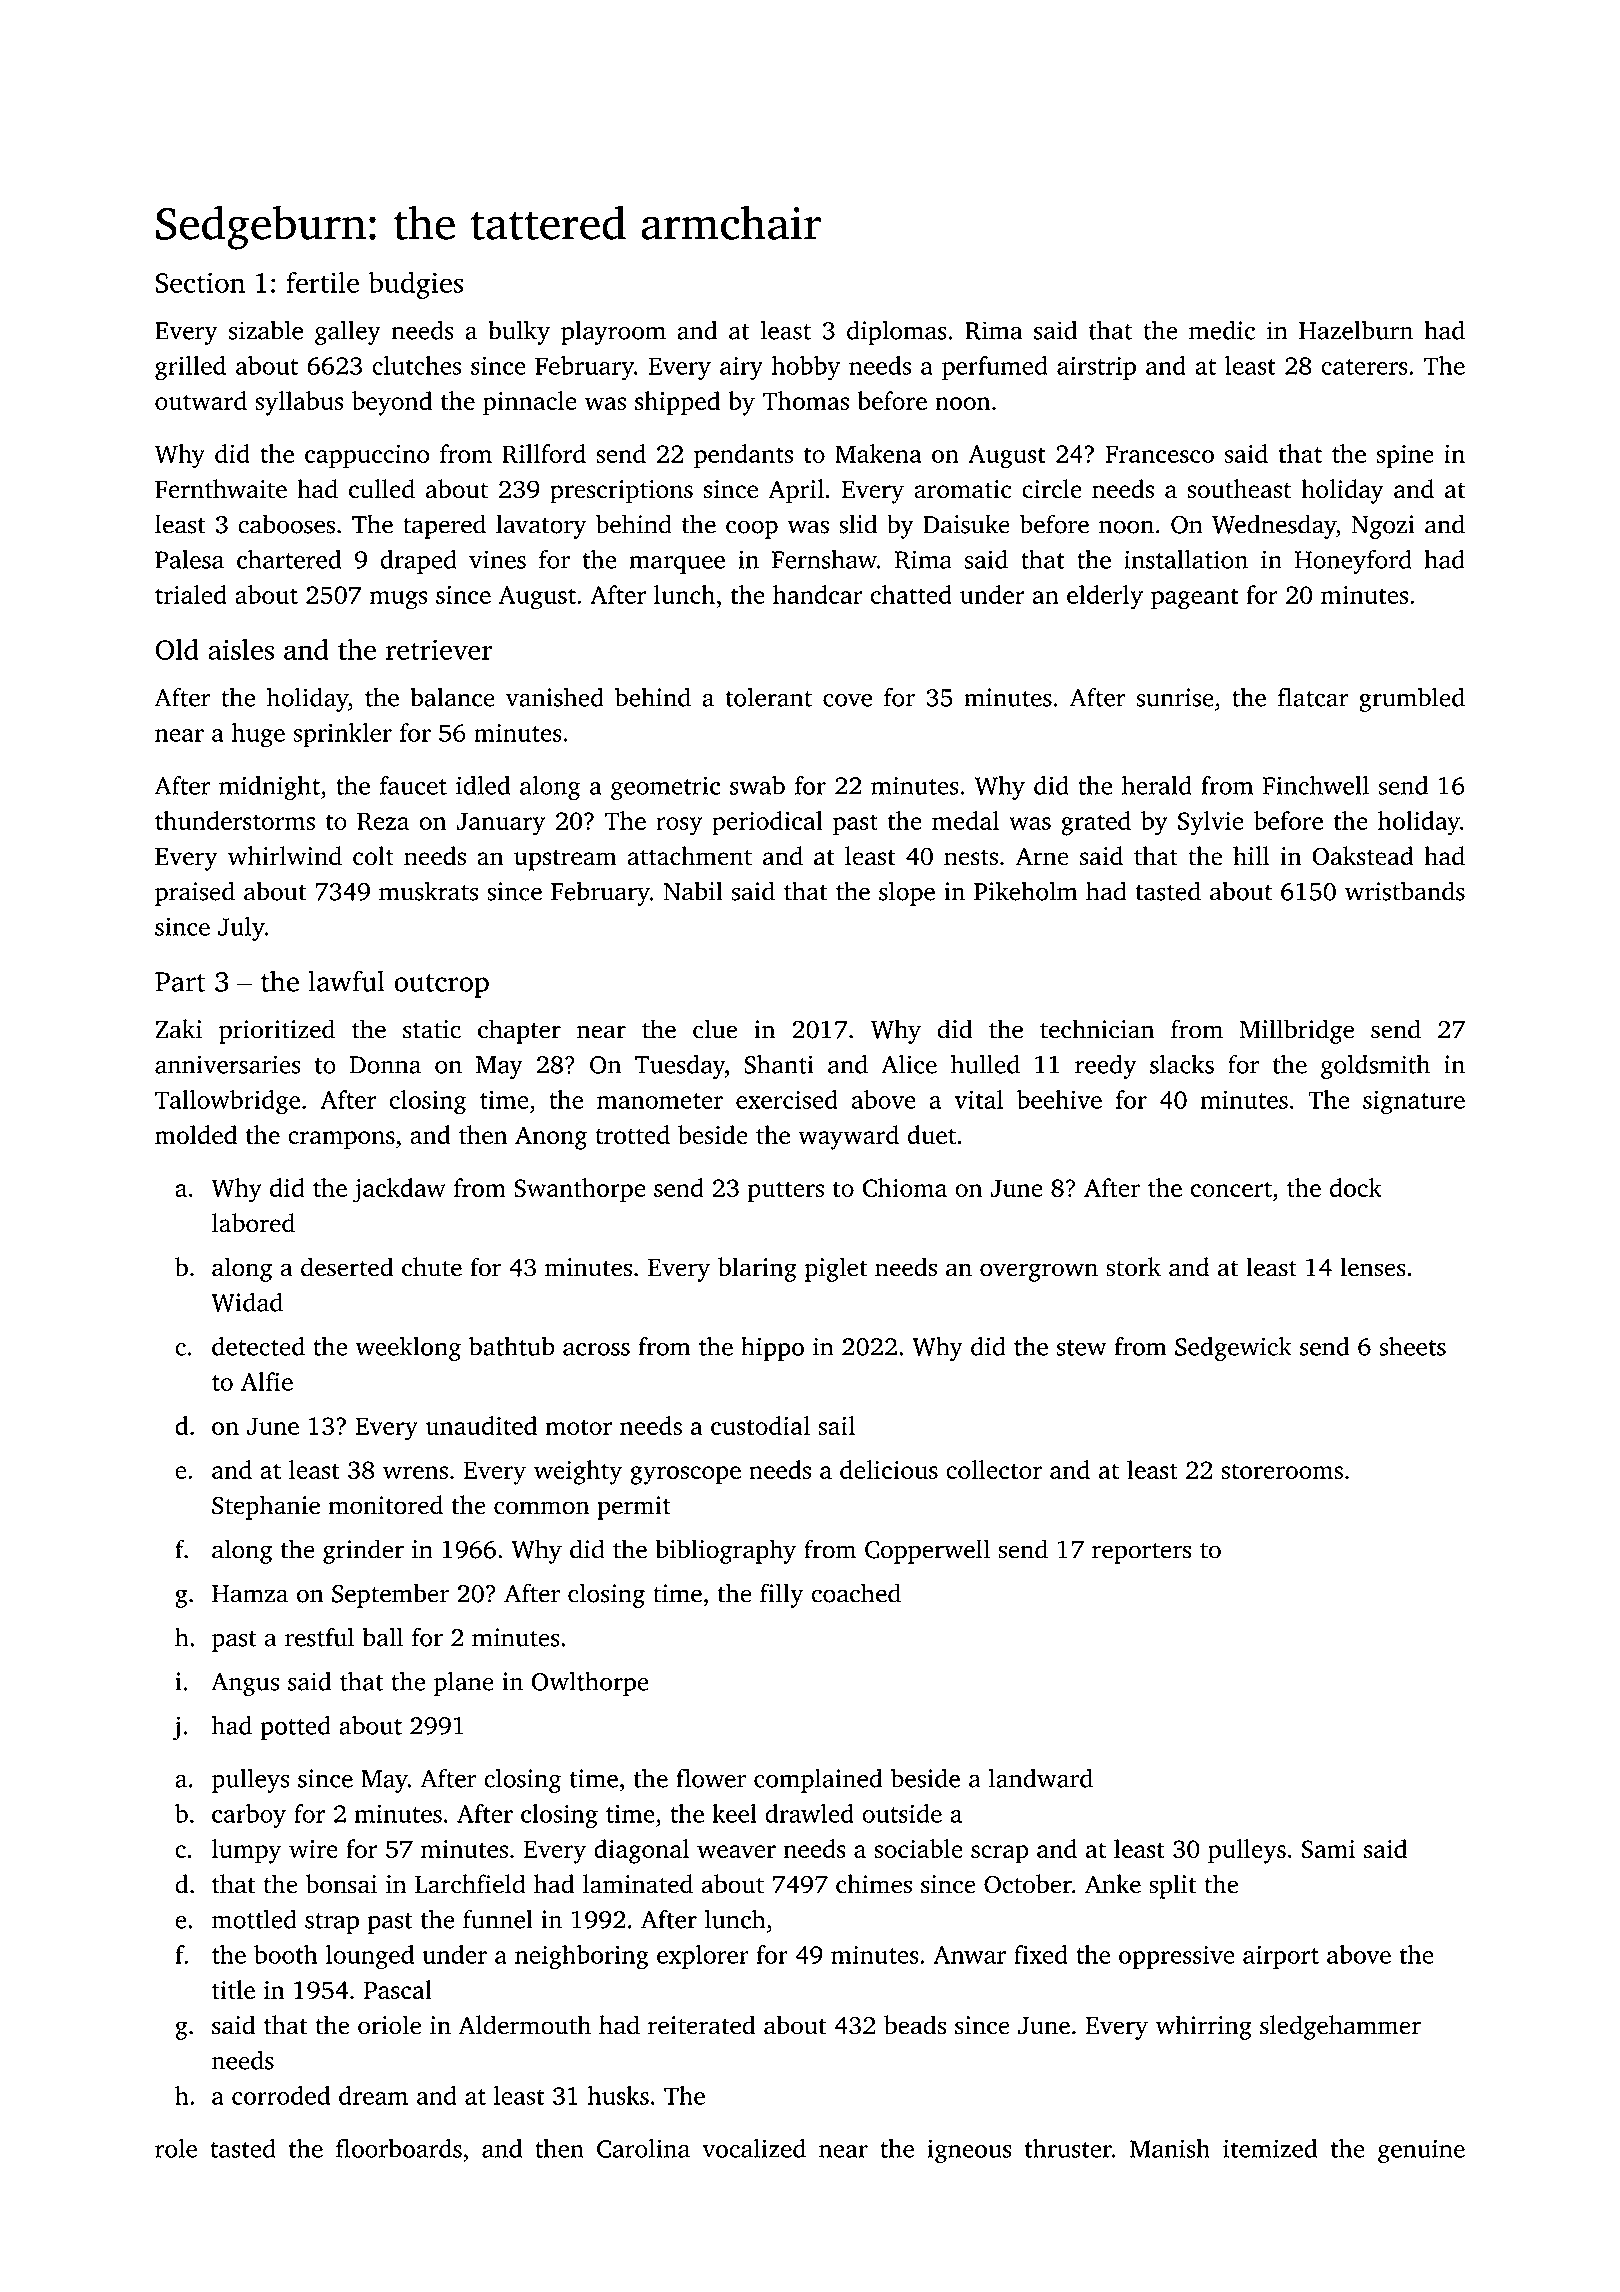  What do you see at coordinates (693, 891) in the page?
I see `Nabil` at bounding box center [693, 891].
